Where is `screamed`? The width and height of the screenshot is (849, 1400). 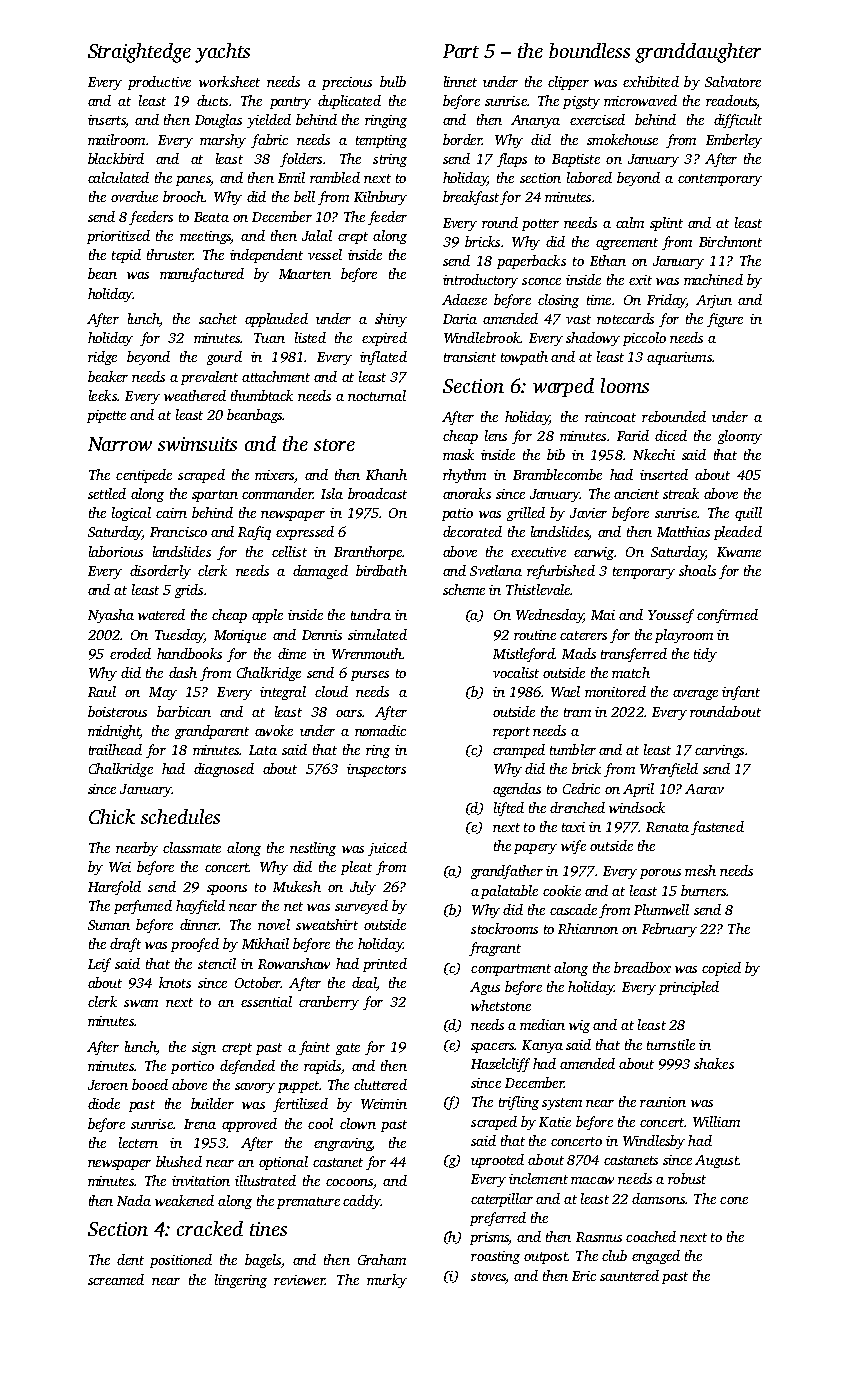
screamed is located at coordinates (116, 1279).
